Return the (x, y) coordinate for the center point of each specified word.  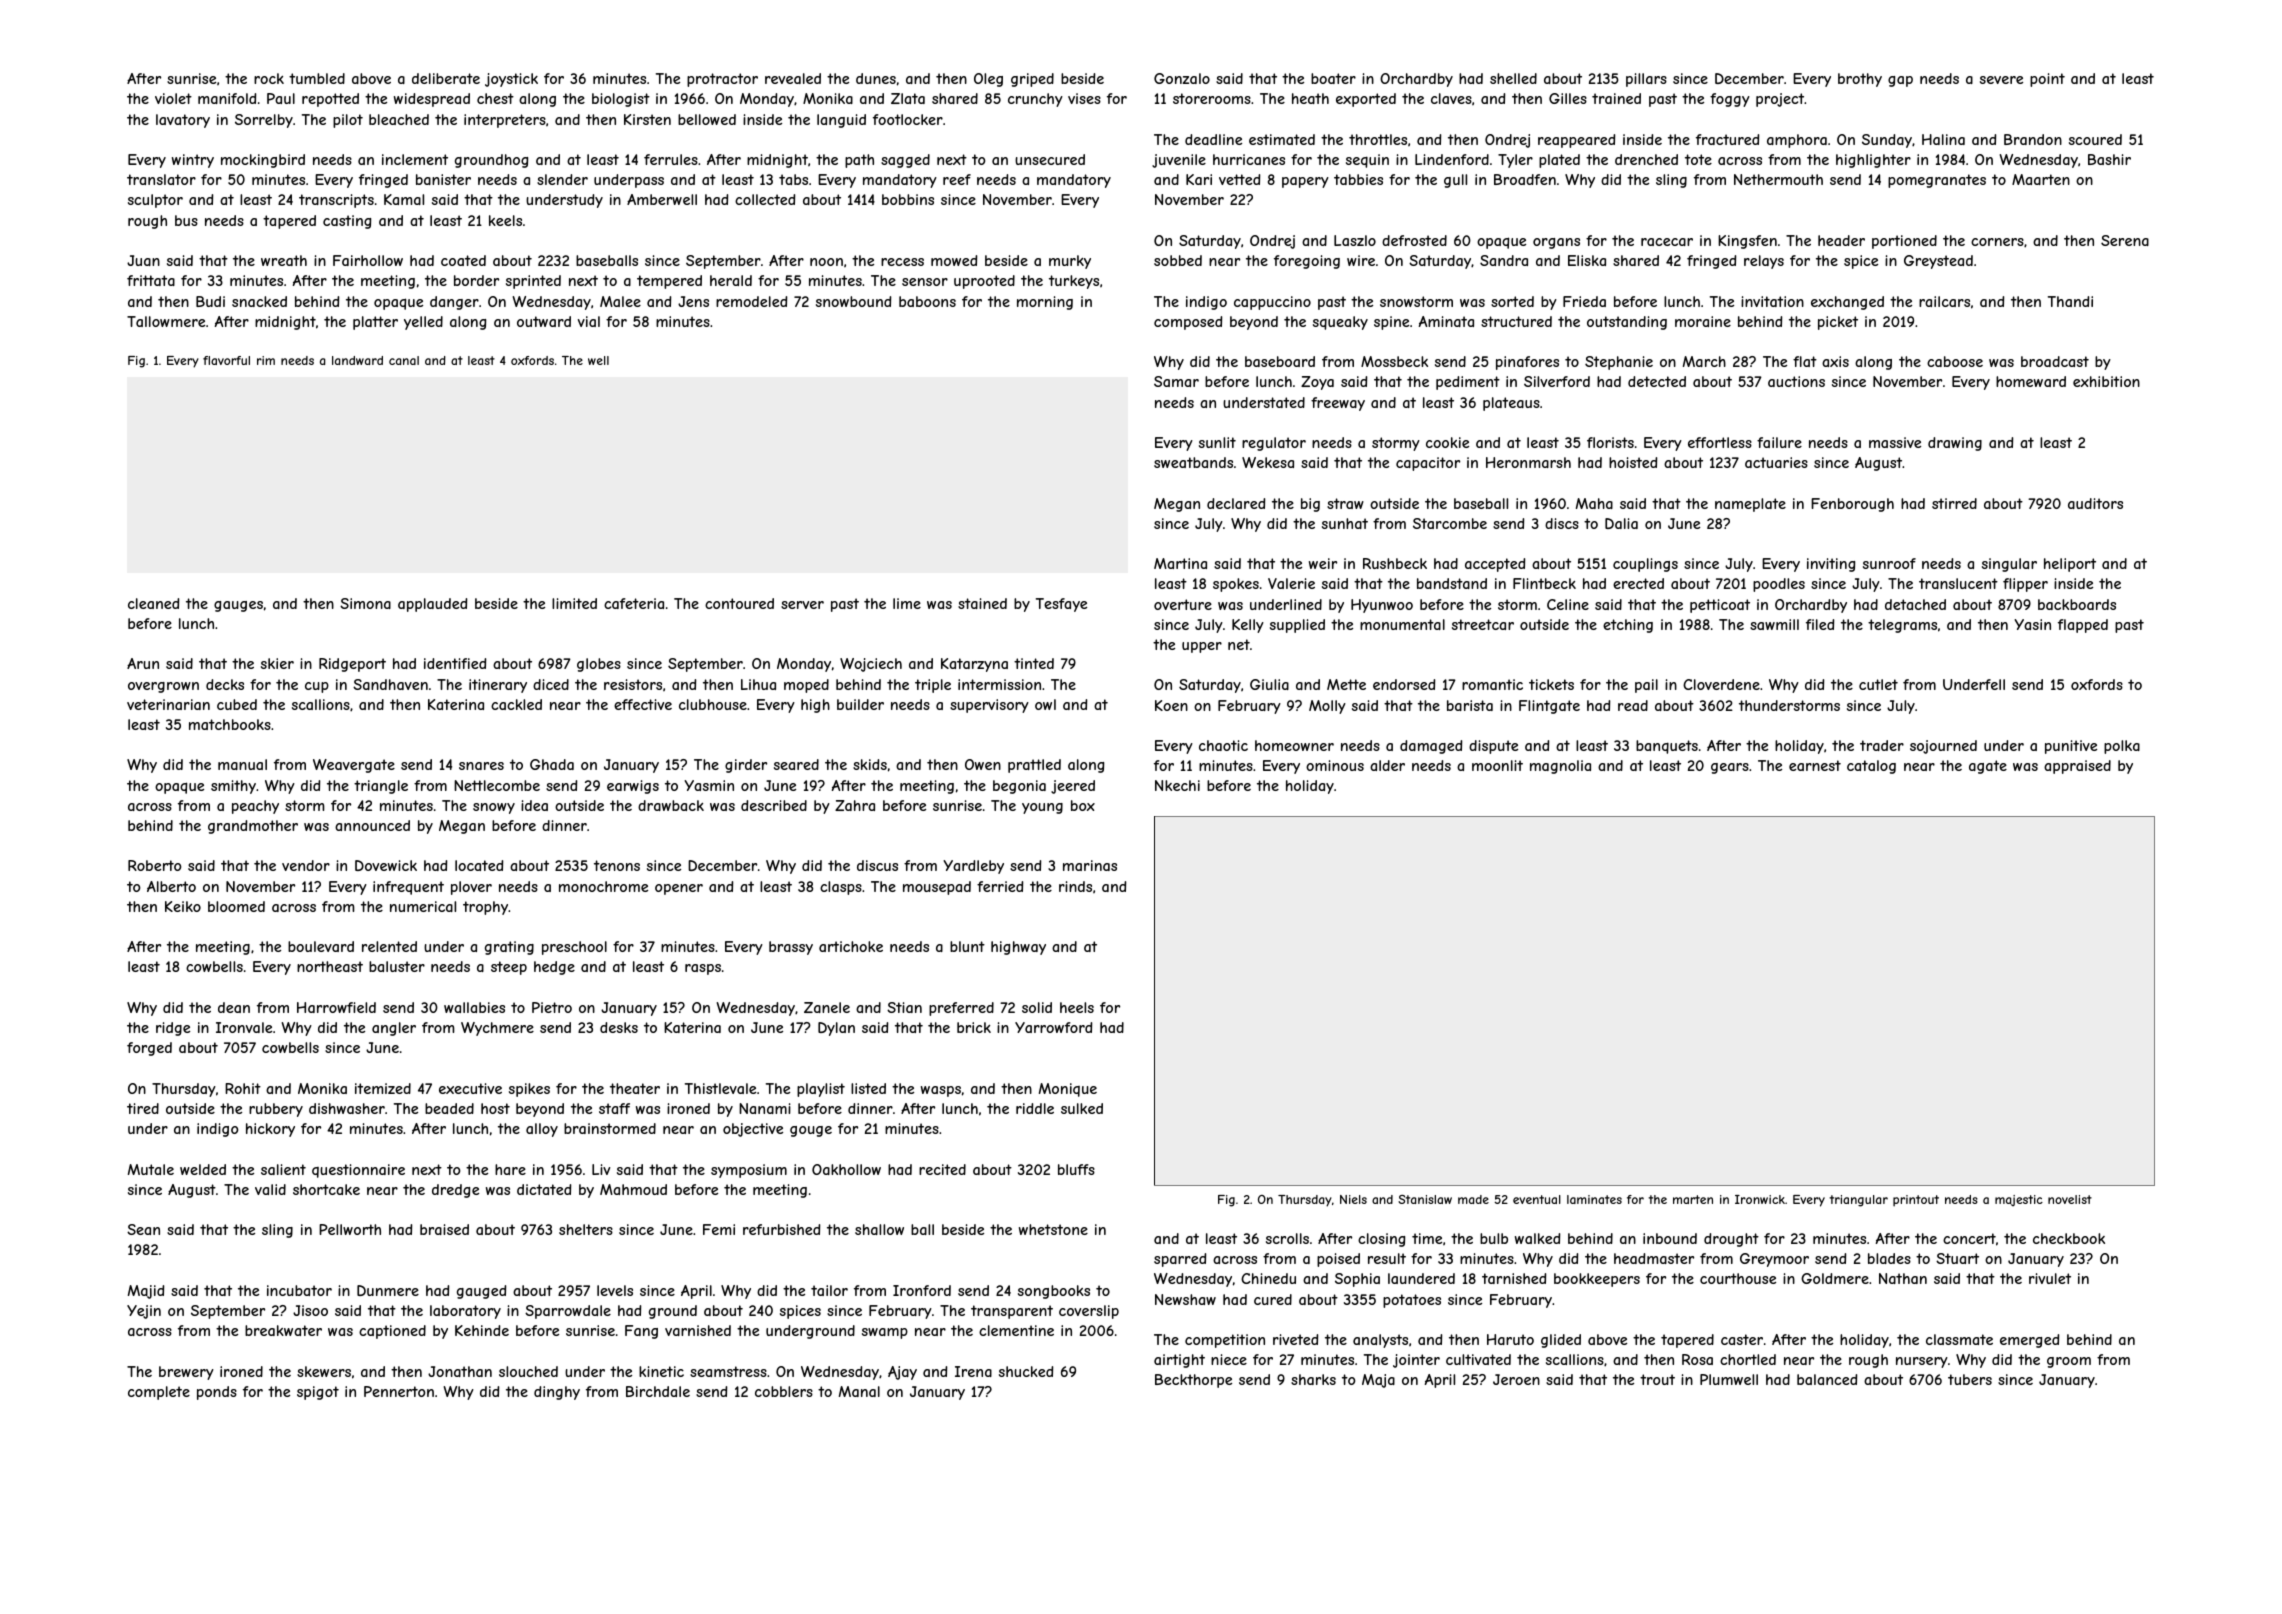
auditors (2095, 503)
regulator (1274, 444)
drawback (671, 805)
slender (562, 179)
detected (1657, 381)
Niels (1353, 1199)
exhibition (2106, 381)
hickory (270, 1130)
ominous (1335, 765)
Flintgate (1549, 707)
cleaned (153, 603)
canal (404, 360)
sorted (1512, 301)
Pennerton (399, 1391)
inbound (1670, 1238)
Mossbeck (1394, 361)
